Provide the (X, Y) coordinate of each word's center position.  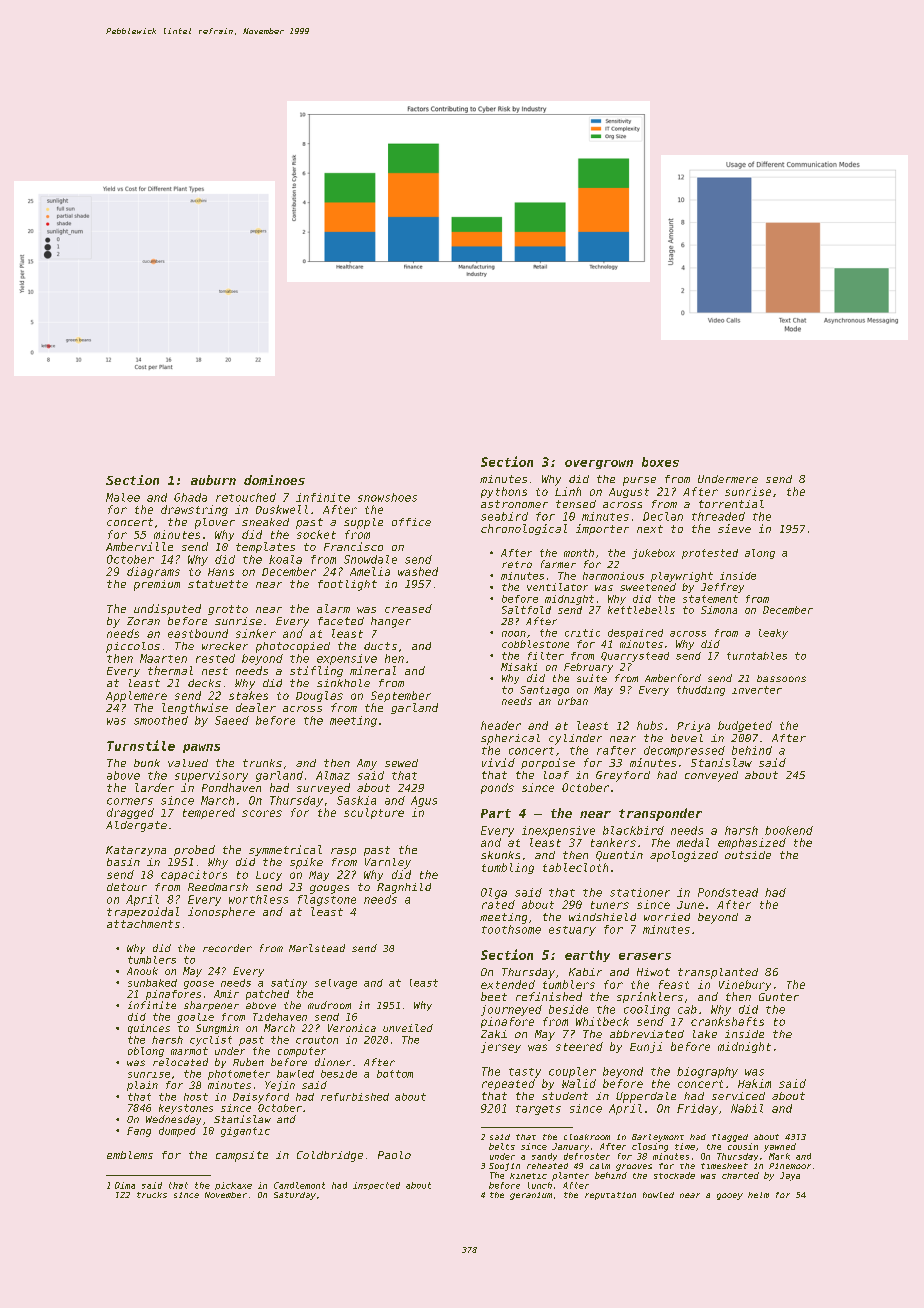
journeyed (511, 1010)
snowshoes (387, 497)
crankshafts (727, 1021)
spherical (510, 739)
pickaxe (233, 1186)
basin (123, 862)
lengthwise (195, 708)
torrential (731, 504)
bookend (789, 830)
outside (748, 855)
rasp (343, 852)
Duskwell (282, 509)
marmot (189, 1051)
